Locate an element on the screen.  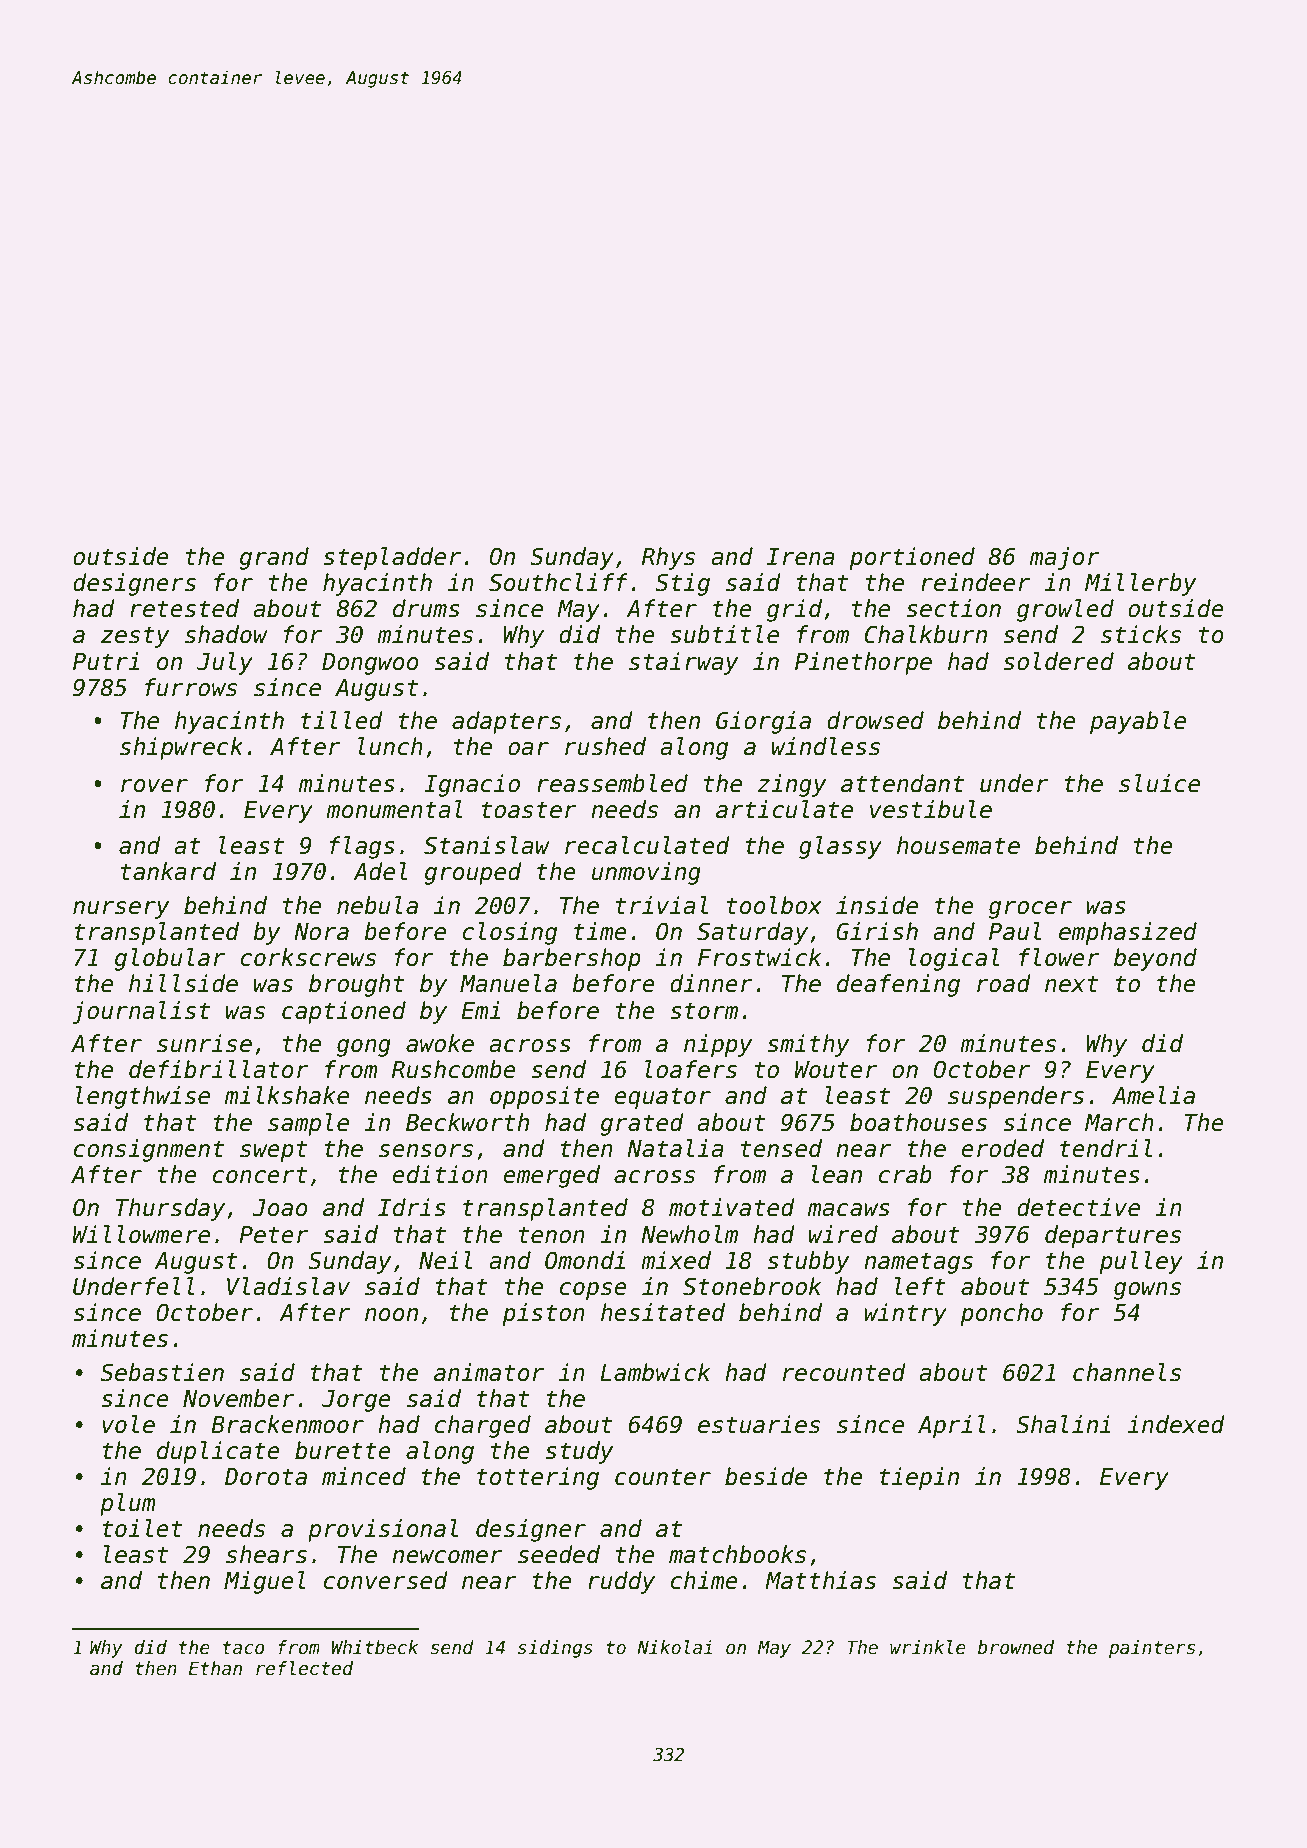
vestibule is located at coordinates (931, 809).
